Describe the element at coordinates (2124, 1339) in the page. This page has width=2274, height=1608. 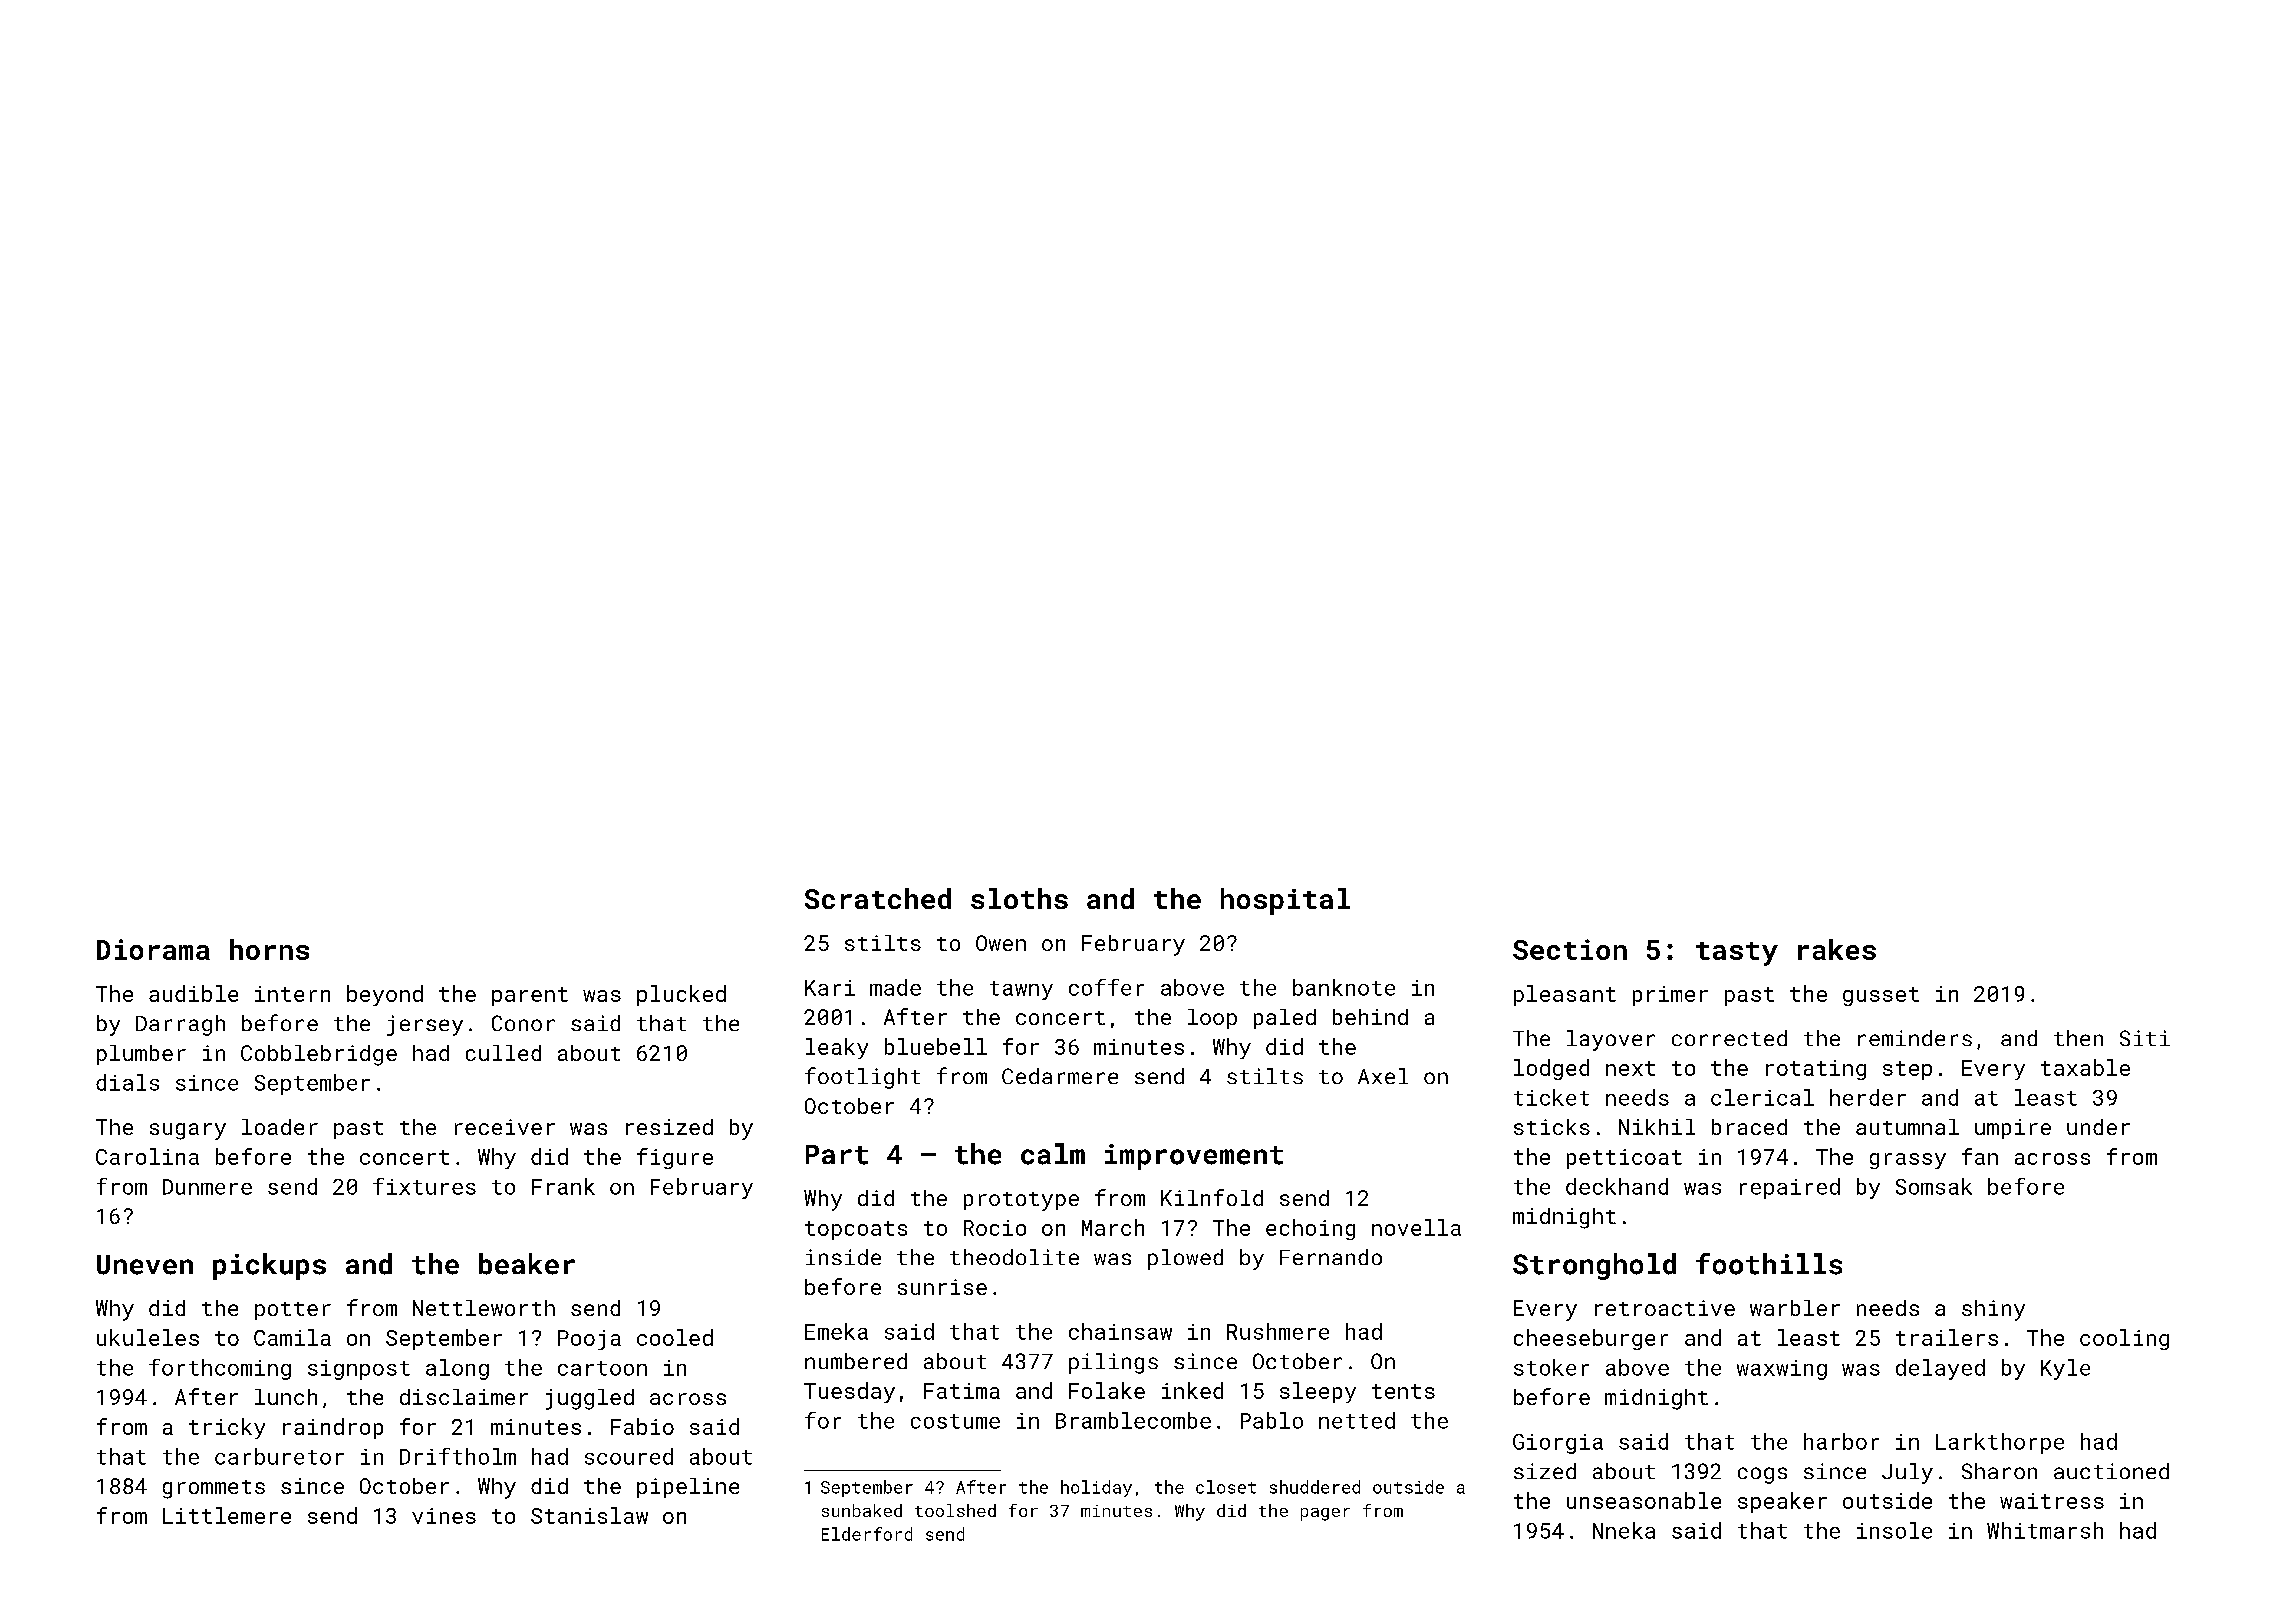
I see `cooling` at that location.
